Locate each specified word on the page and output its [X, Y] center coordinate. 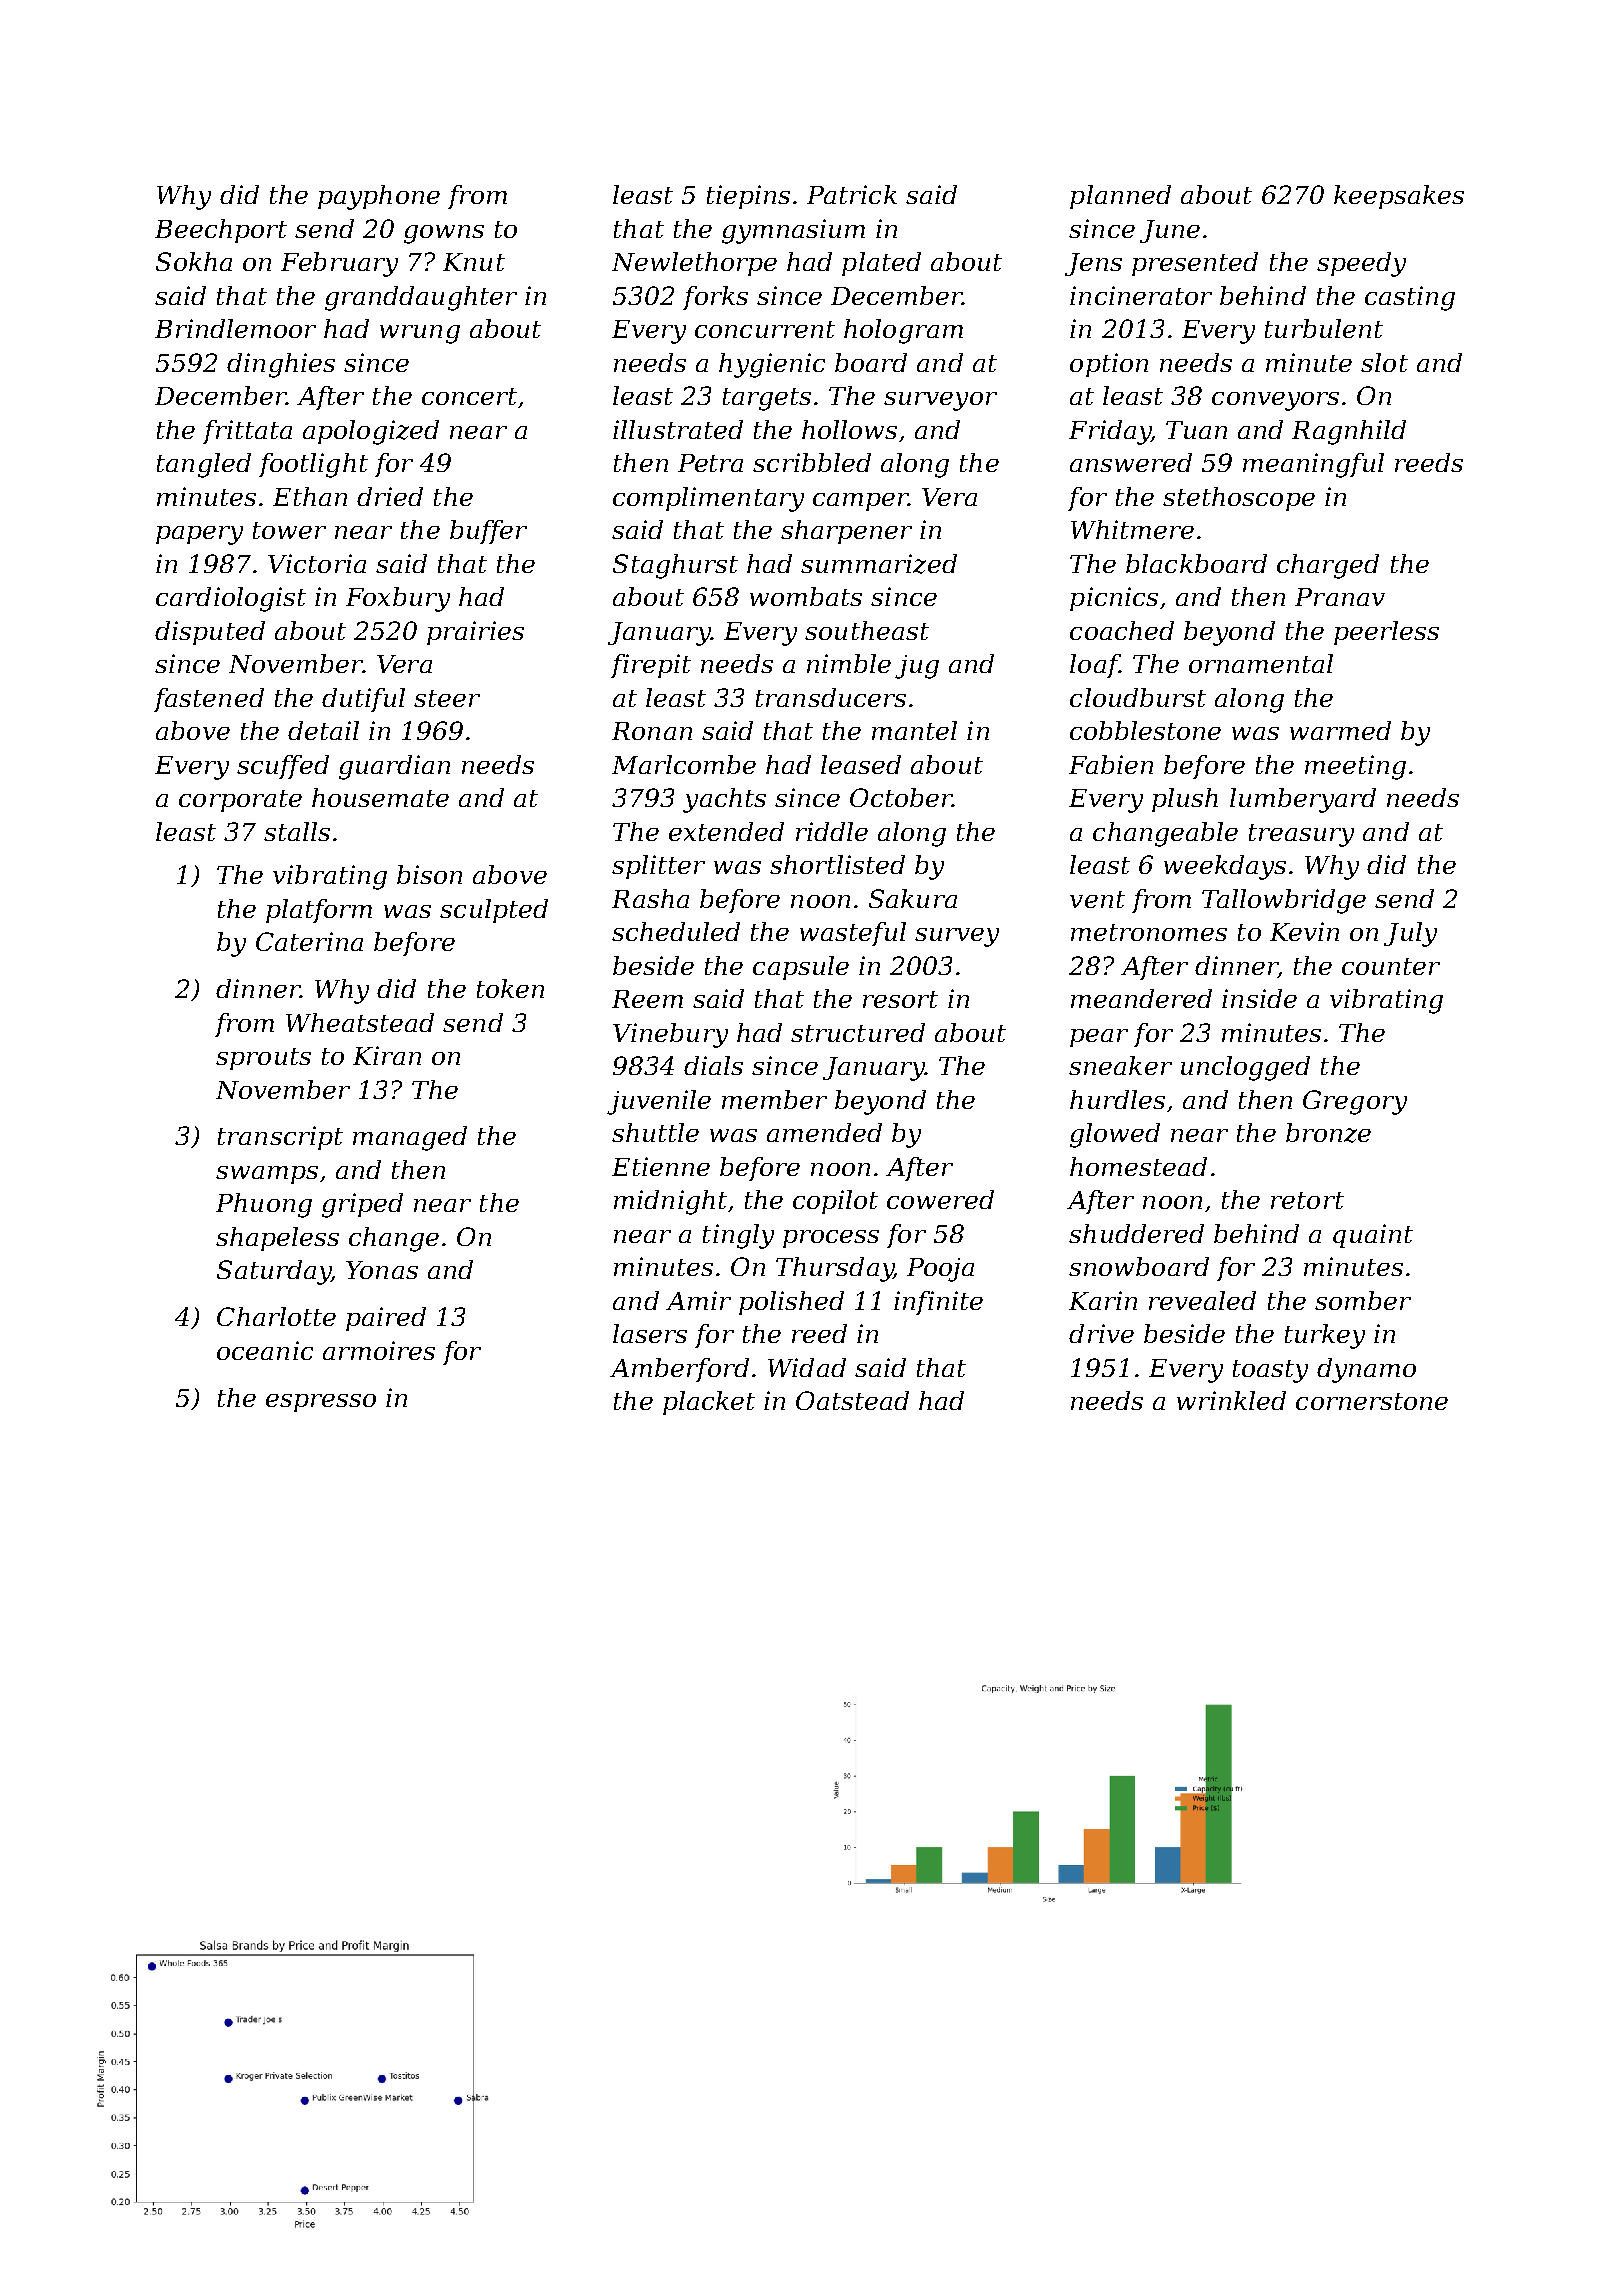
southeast [867, 630]
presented [1195, 264]
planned [1120, 197]
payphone [379, 197]
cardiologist [231, 599]
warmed [1340, 730]
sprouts [263, 1059]
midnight [670, 1202]
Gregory [1355, 1102]
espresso [321, 1403]
